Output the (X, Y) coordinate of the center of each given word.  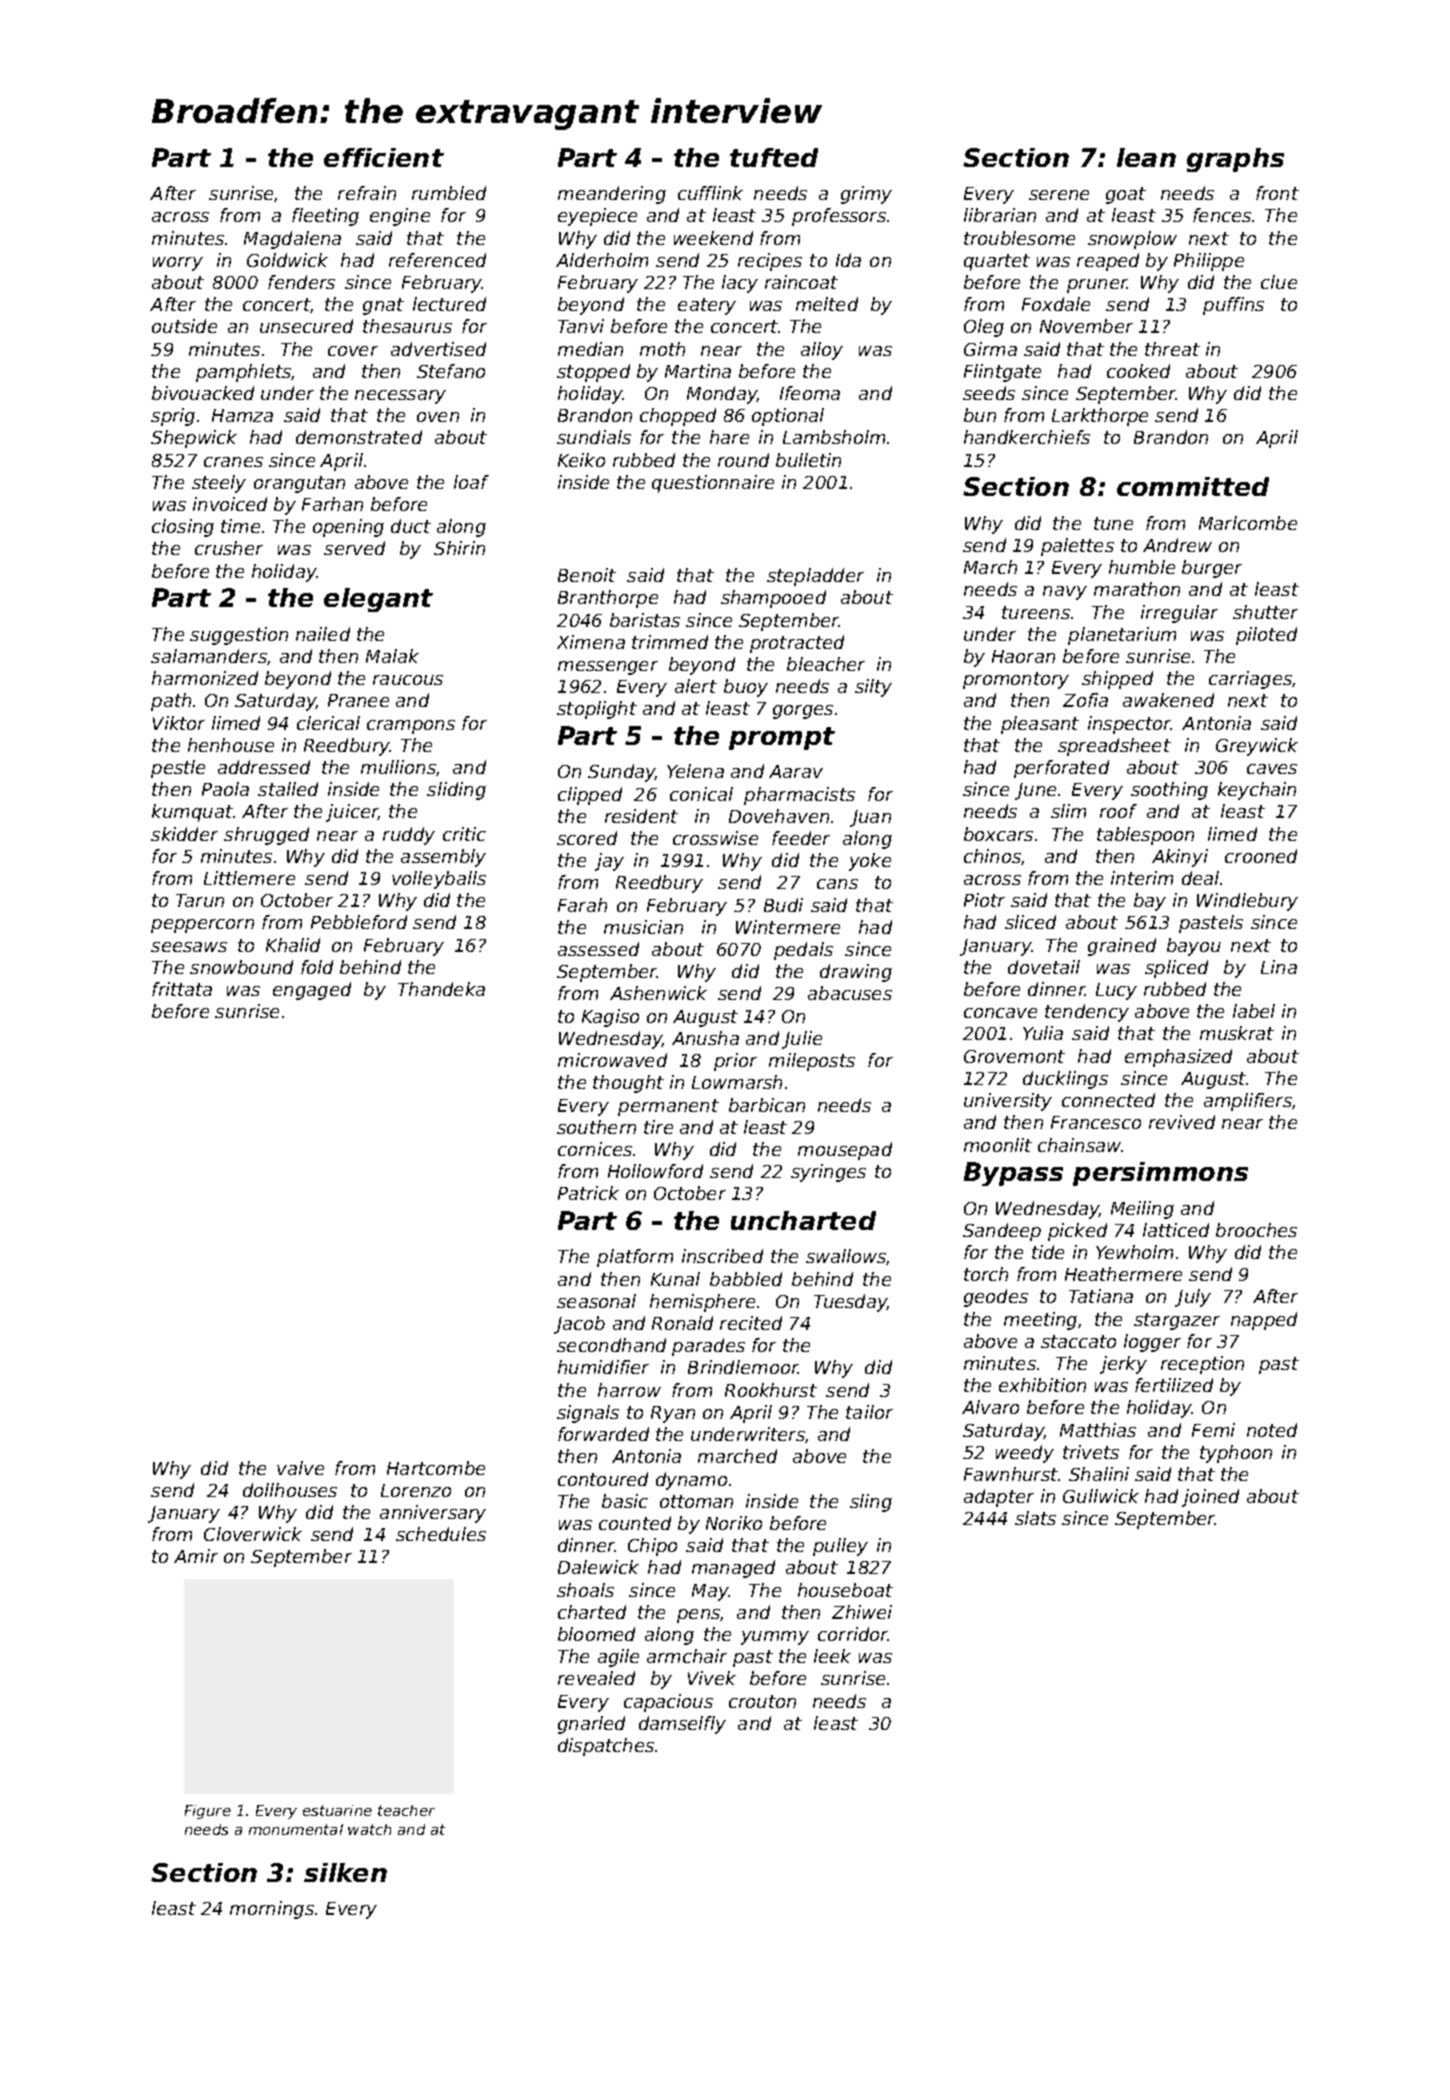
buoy (746, 688)
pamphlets (244, 373)
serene (1059, 195)
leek (832, 1656)
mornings (272, 1910)
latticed (1176, 1230)
